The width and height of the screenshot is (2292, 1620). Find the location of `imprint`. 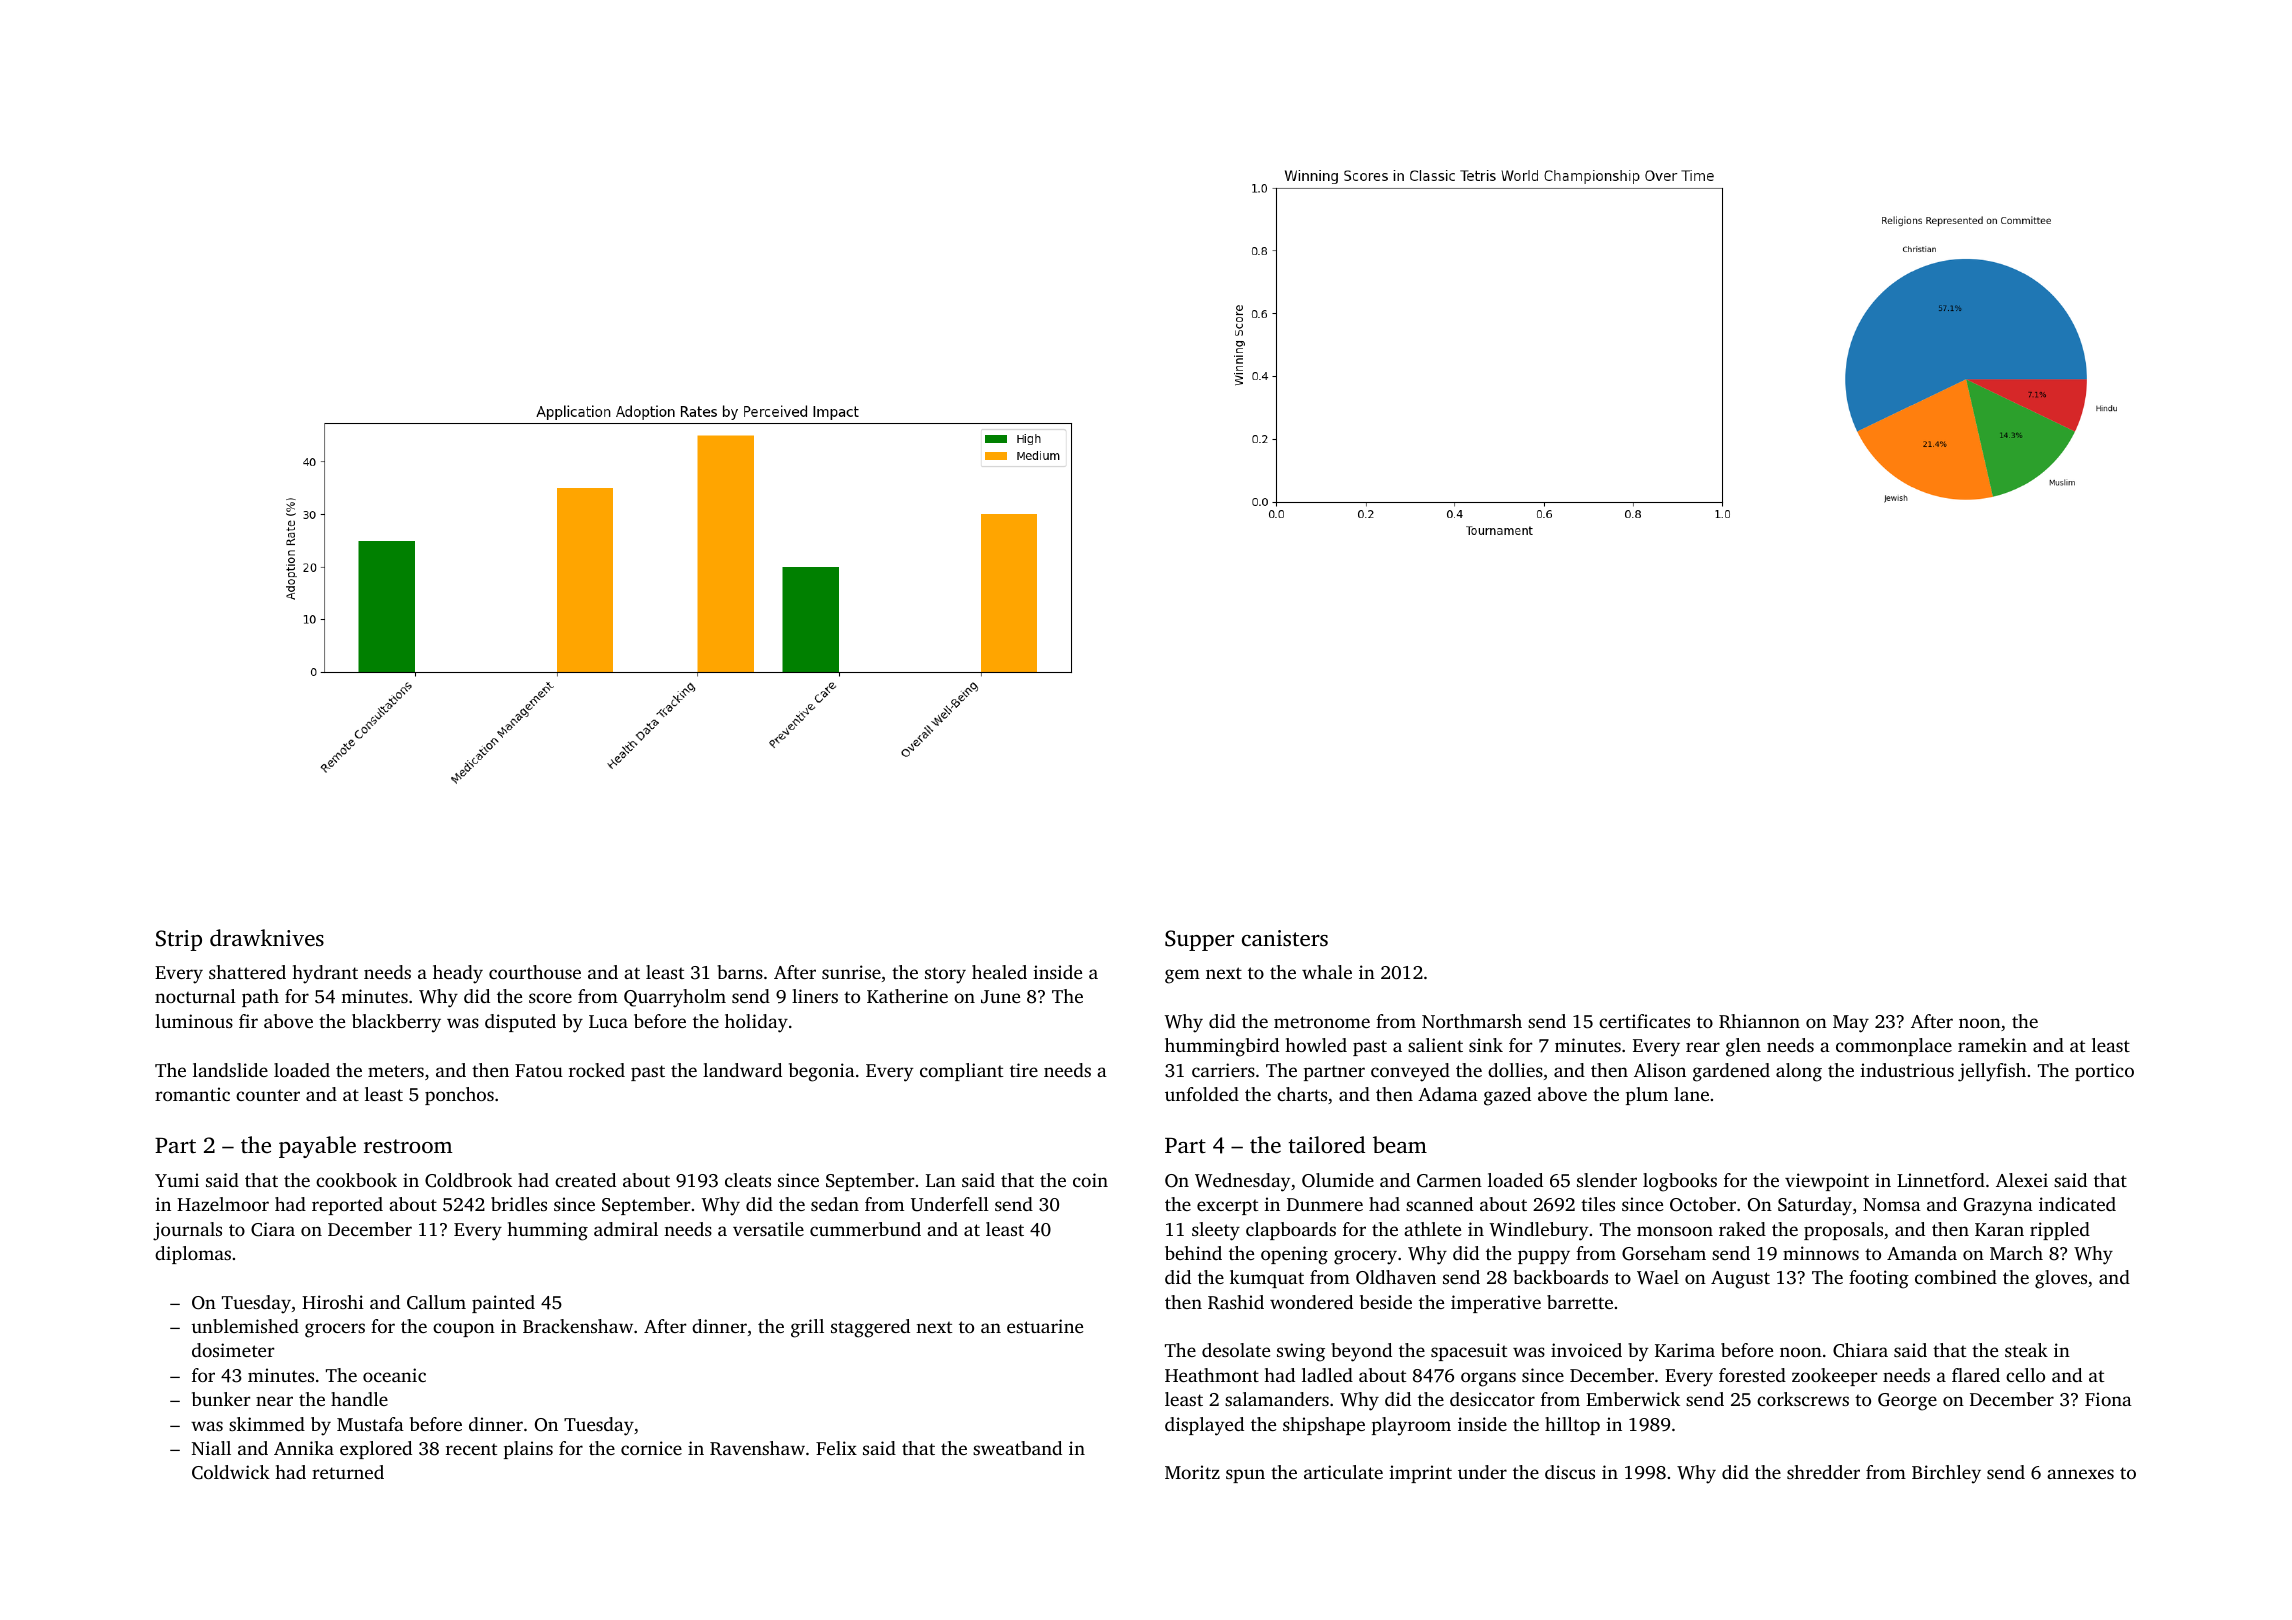

imprint is located at coordinates (1420, 1474).
